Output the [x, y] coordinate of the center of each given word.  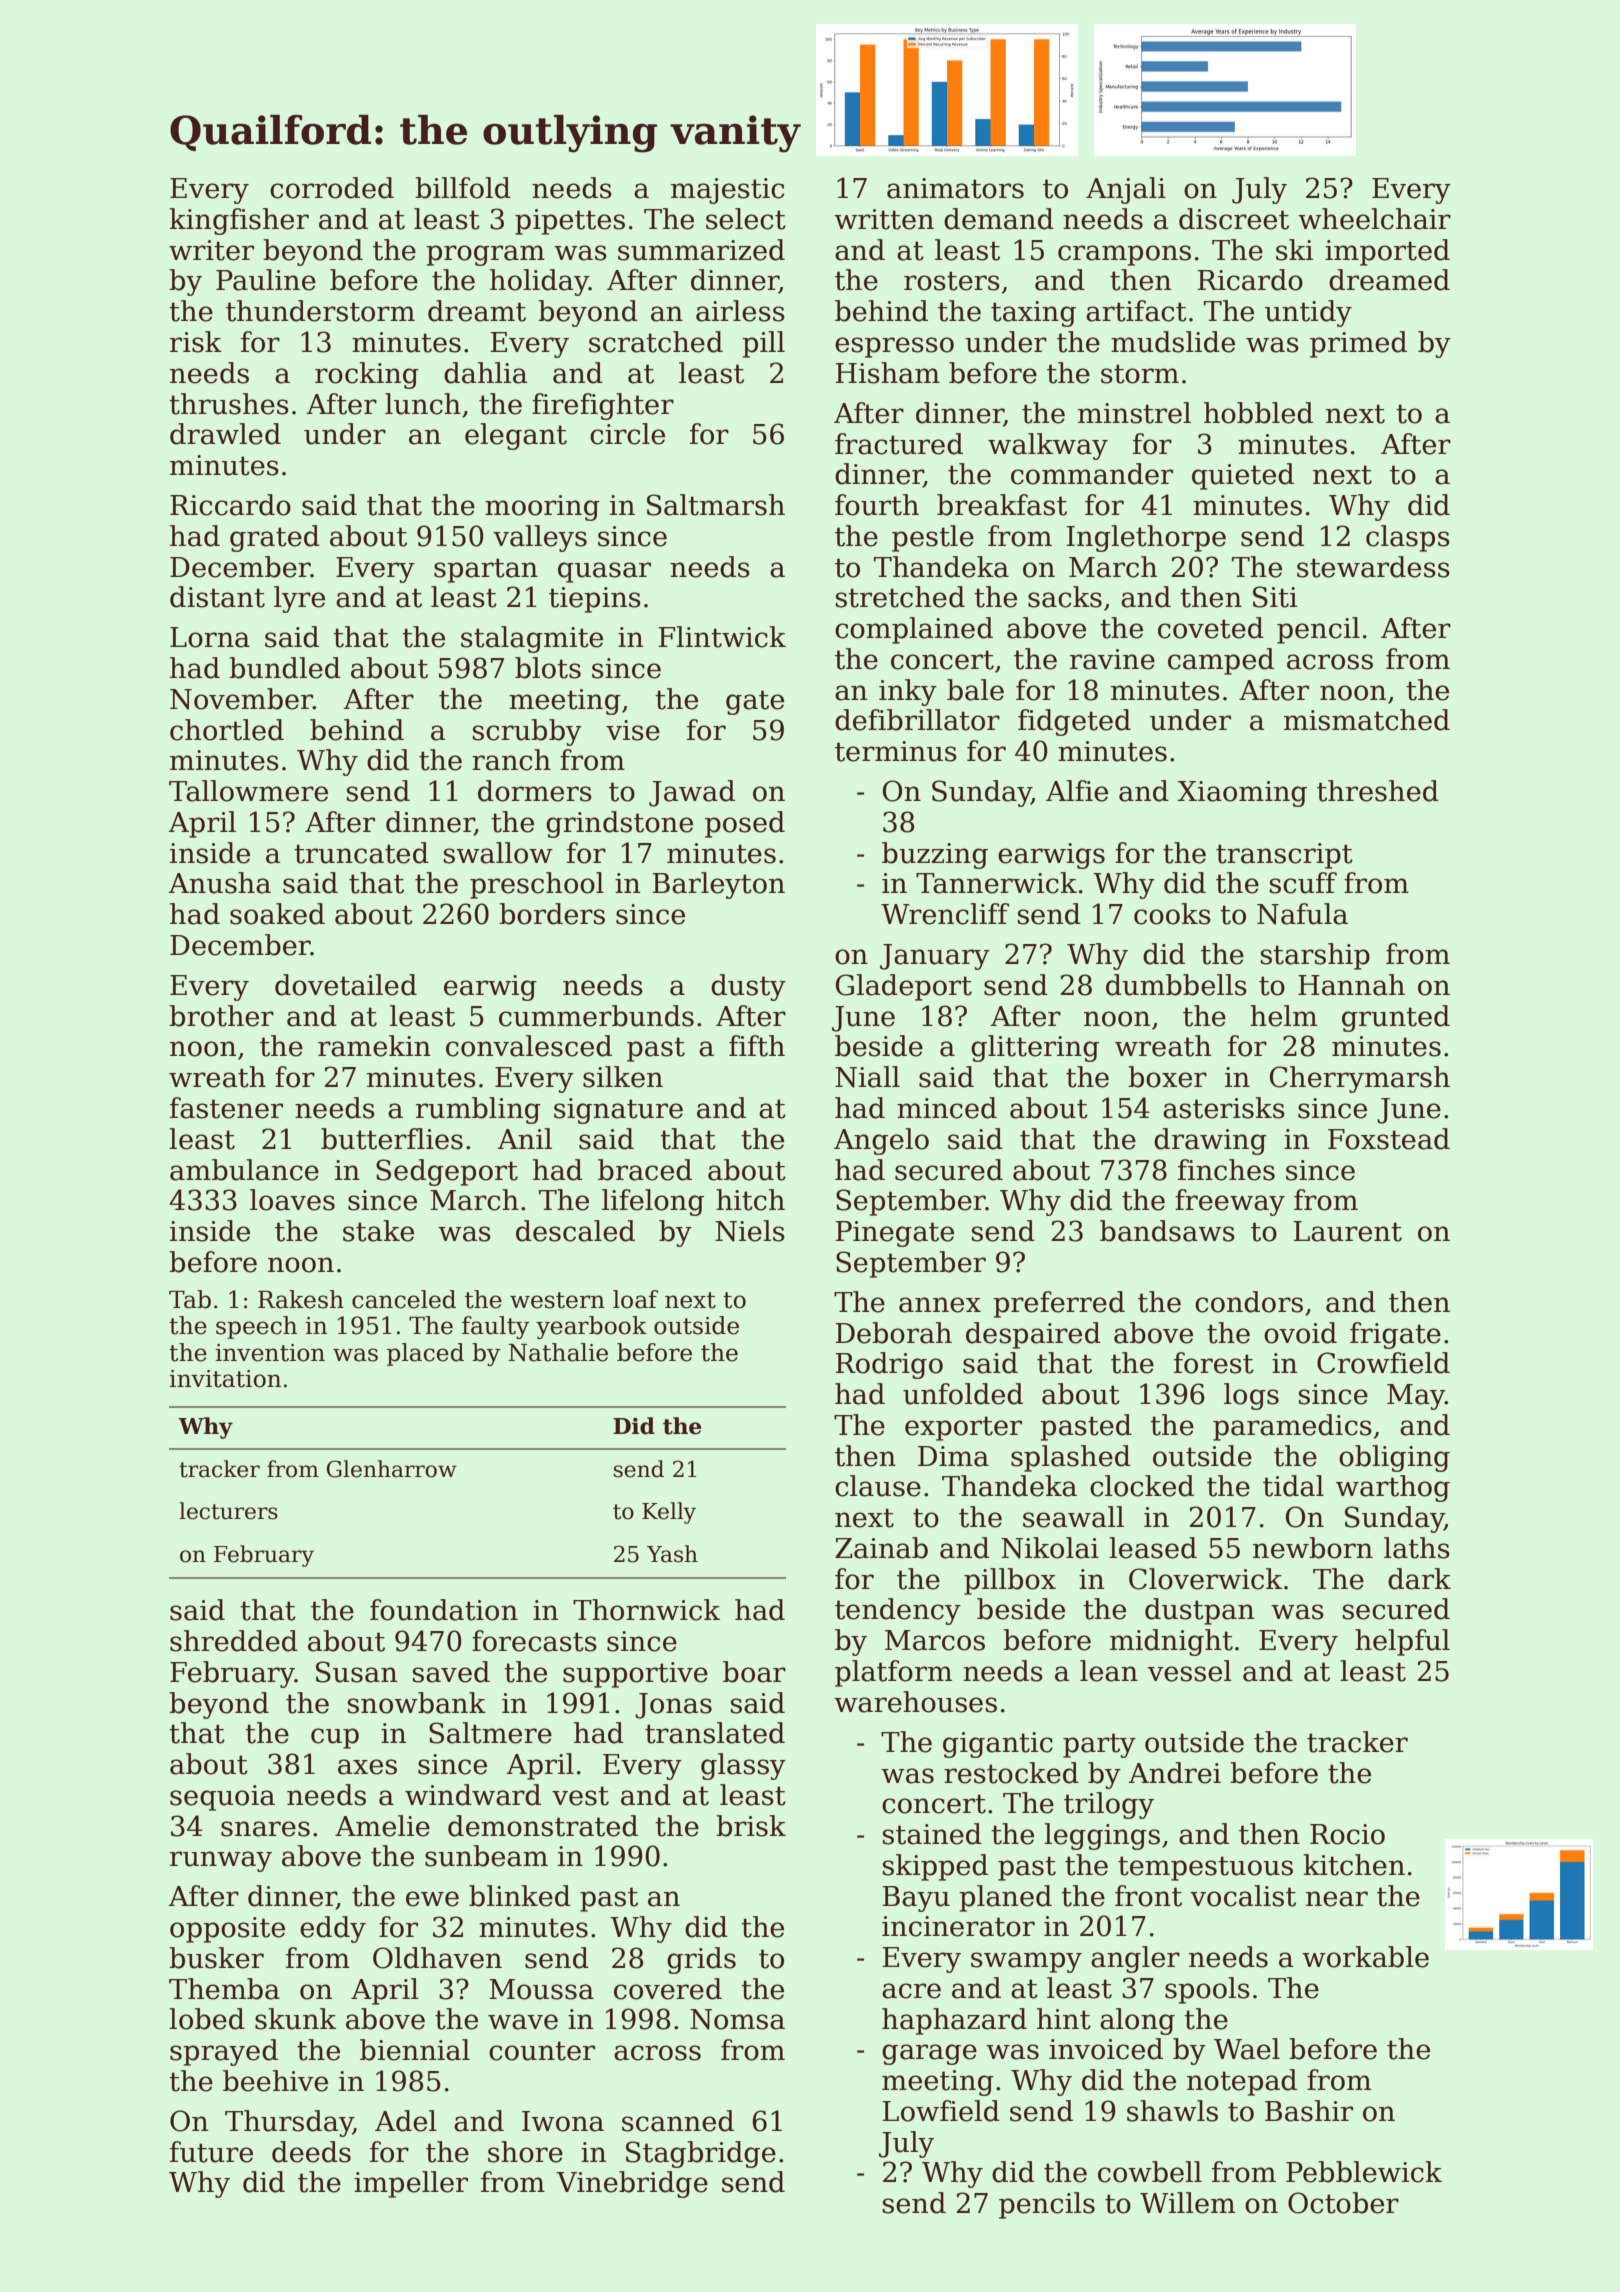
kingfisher [239, 221]
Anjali [1126, 190]
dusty [748, 987]
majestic [727, 191]
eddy [333, 1929]
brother [221, 1016]
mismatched [1367, 720]
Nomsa [737, 2019]
